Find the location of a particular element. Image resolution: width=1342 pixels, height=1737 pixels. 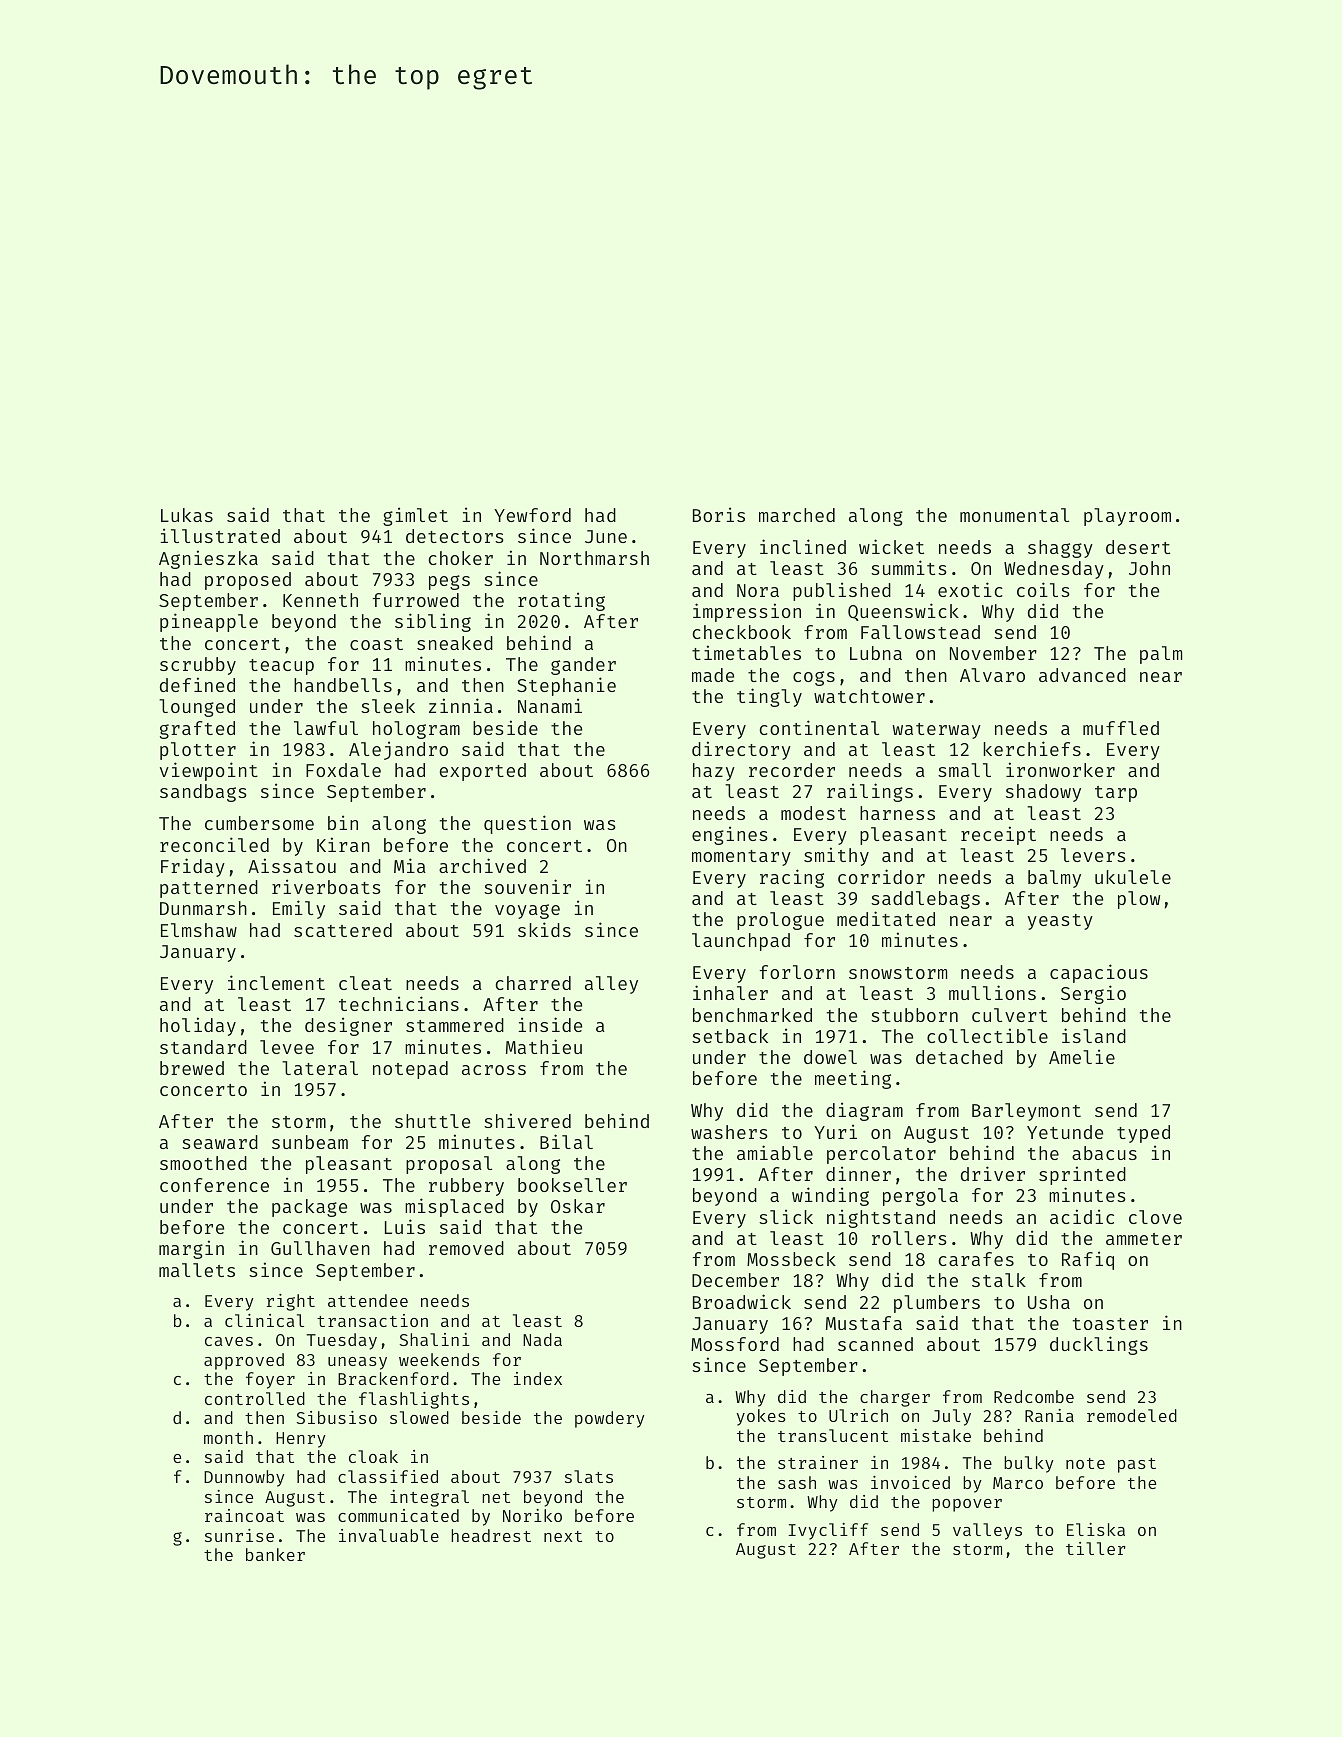

monumental is located at coordinates (1014, 515).
